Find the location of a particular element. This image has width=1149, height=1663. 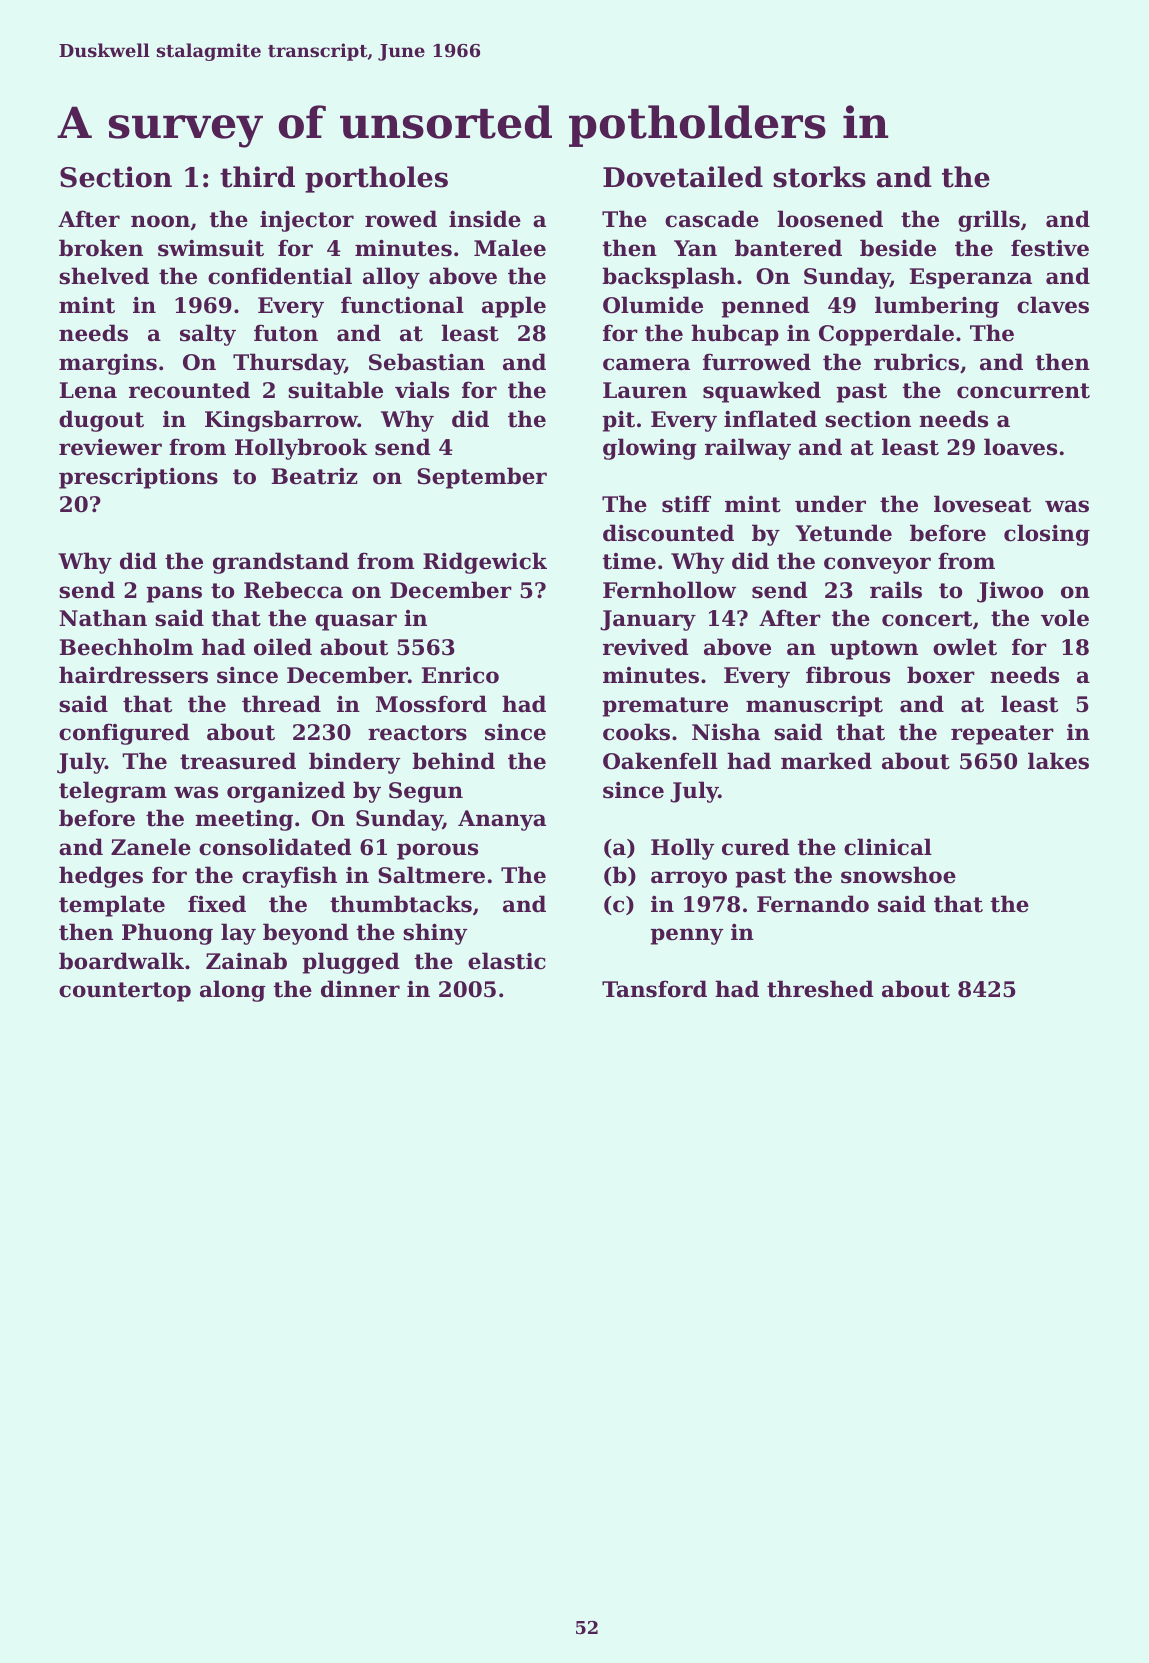

loaves is located at coordinates (1020, 447).
